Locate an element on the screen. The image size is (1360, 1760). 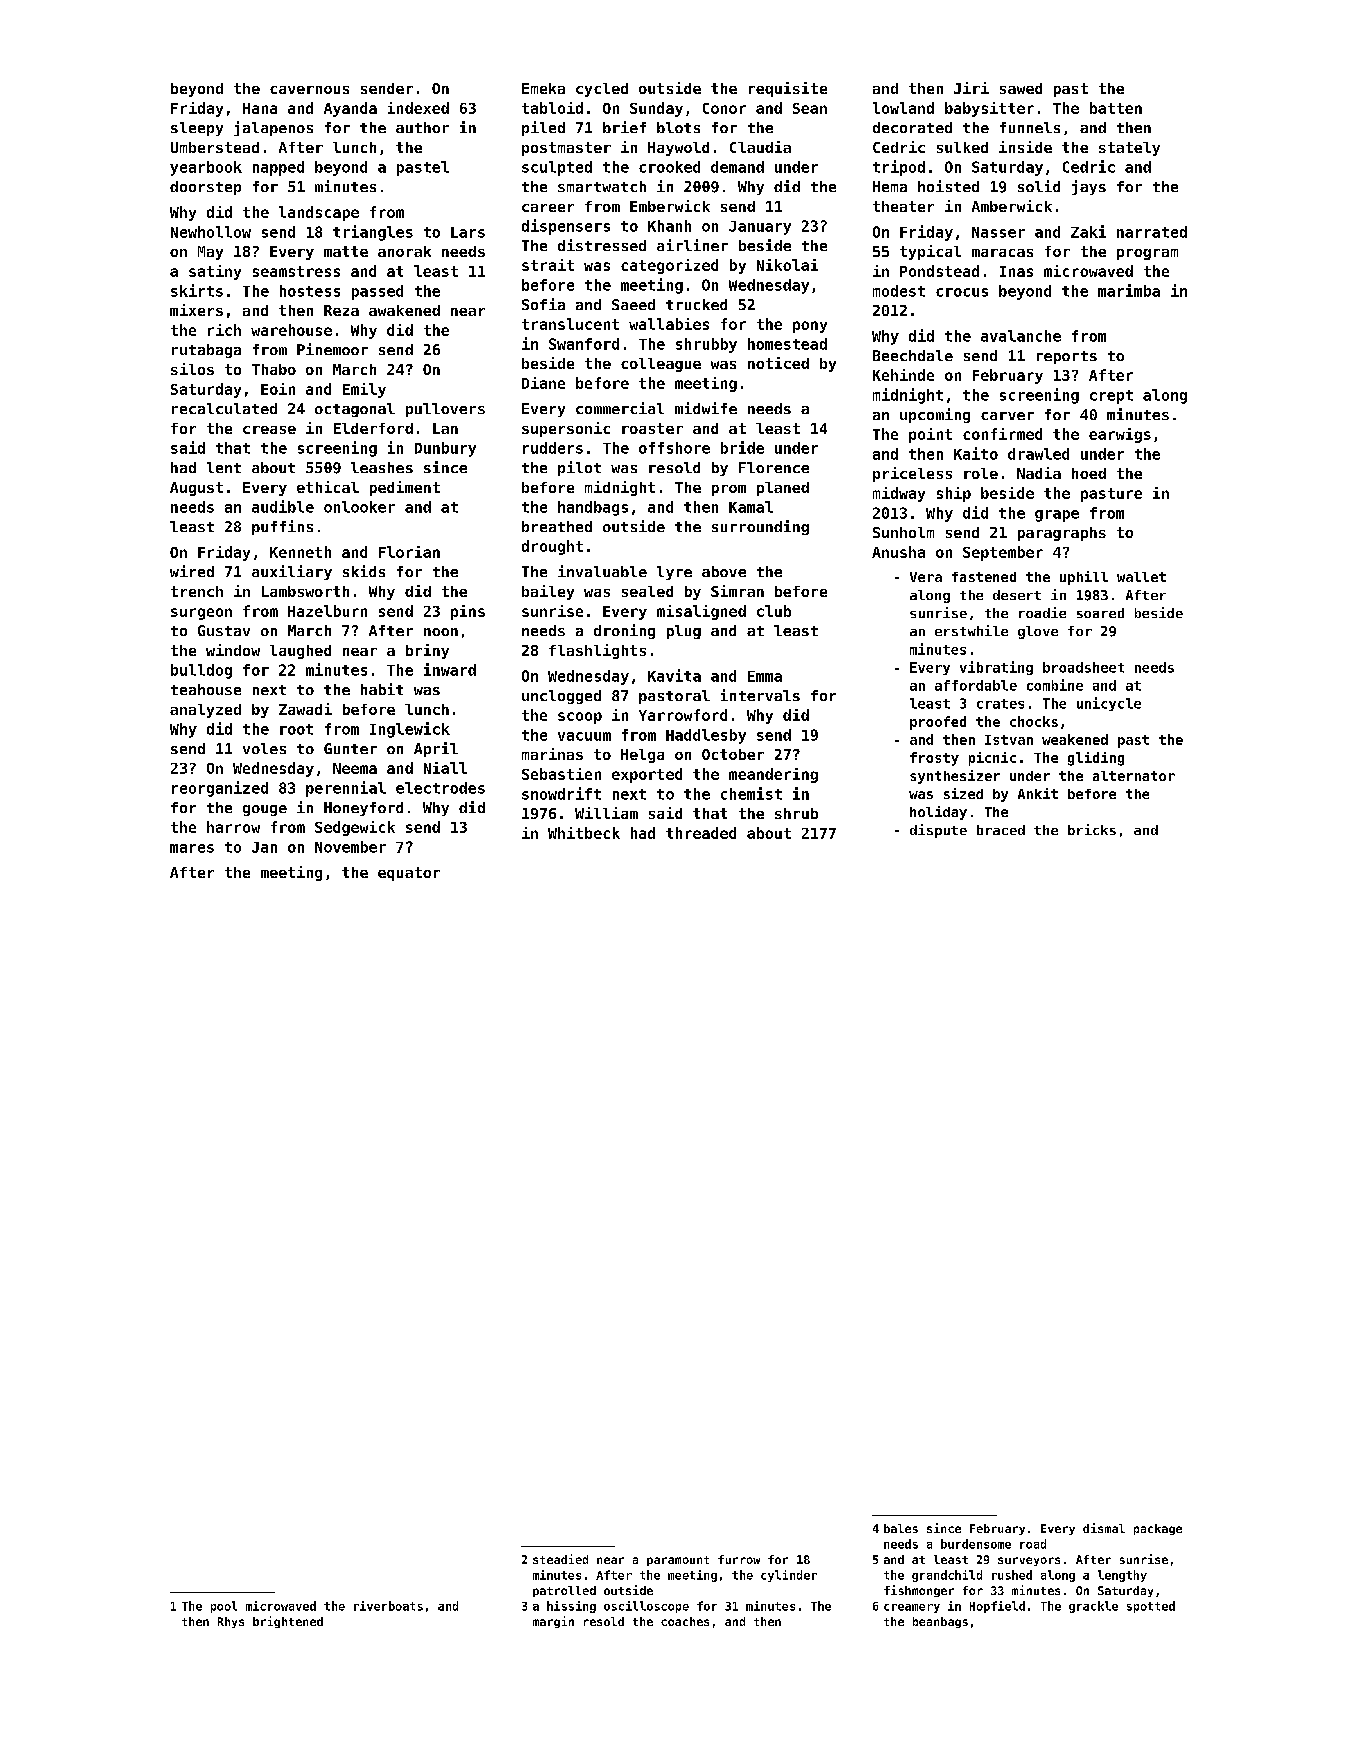
package is located at coordinates (1158, 1529).
